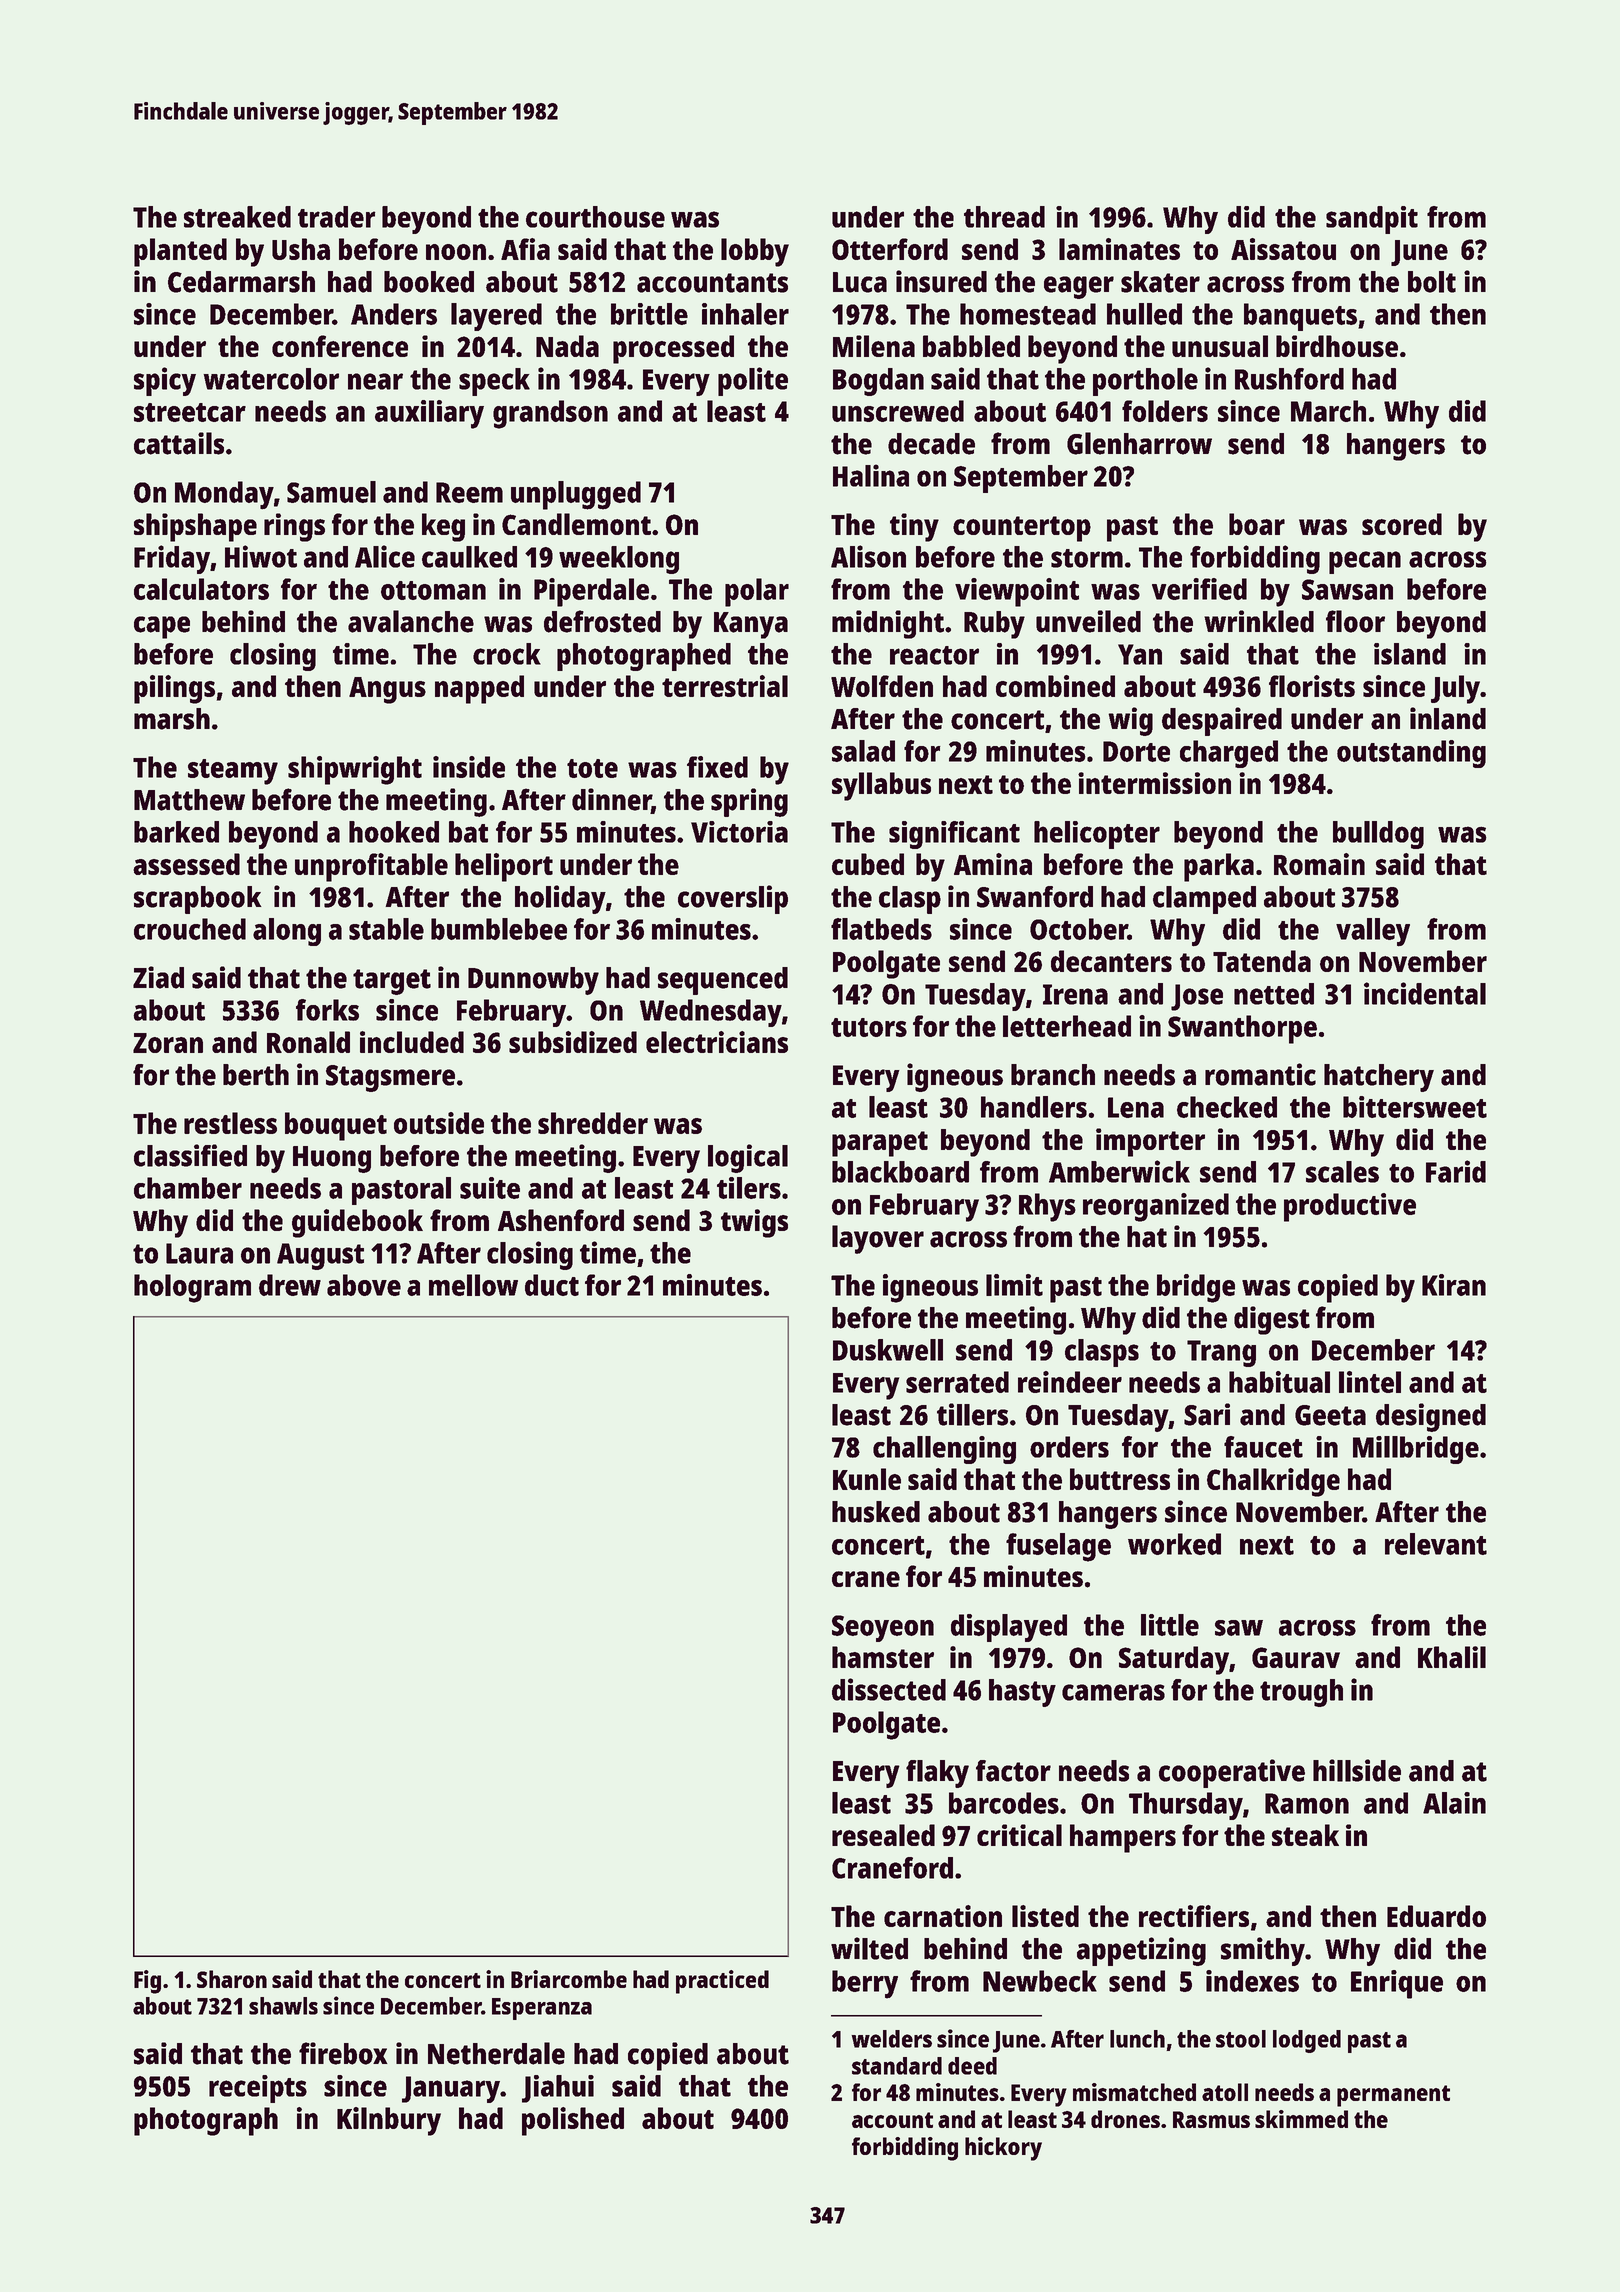 The width and height of the page is (1620, 2292). I want to click on weeklong, so click(619, 560).
